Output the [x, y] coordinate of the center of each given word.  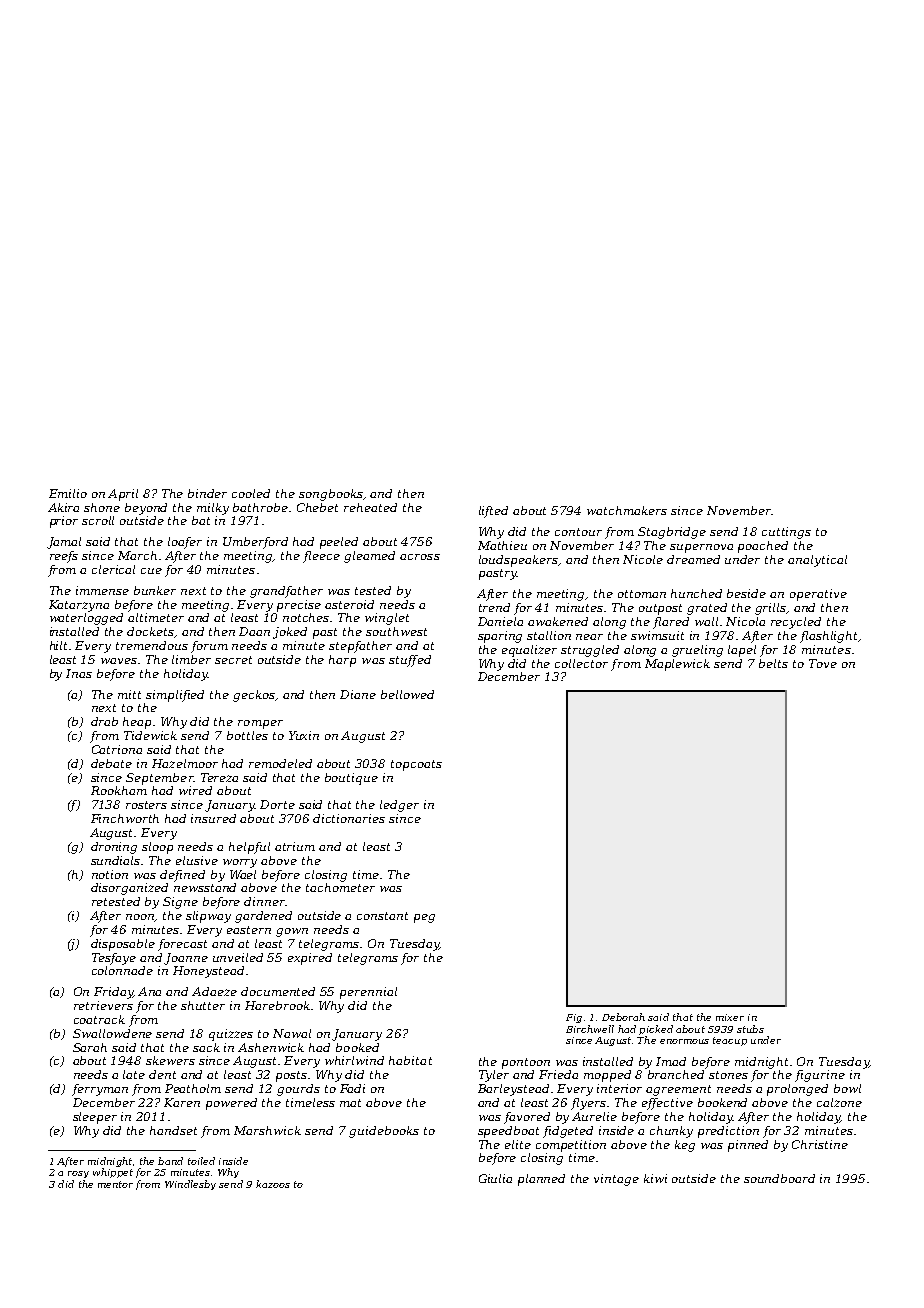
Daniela [500, 621]
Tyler [494, 1076]
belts [773, 663]
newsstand [205, 887]
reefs [64, 557]
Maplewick [677, 665]
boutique [351, 779]
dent [162, 1074]
